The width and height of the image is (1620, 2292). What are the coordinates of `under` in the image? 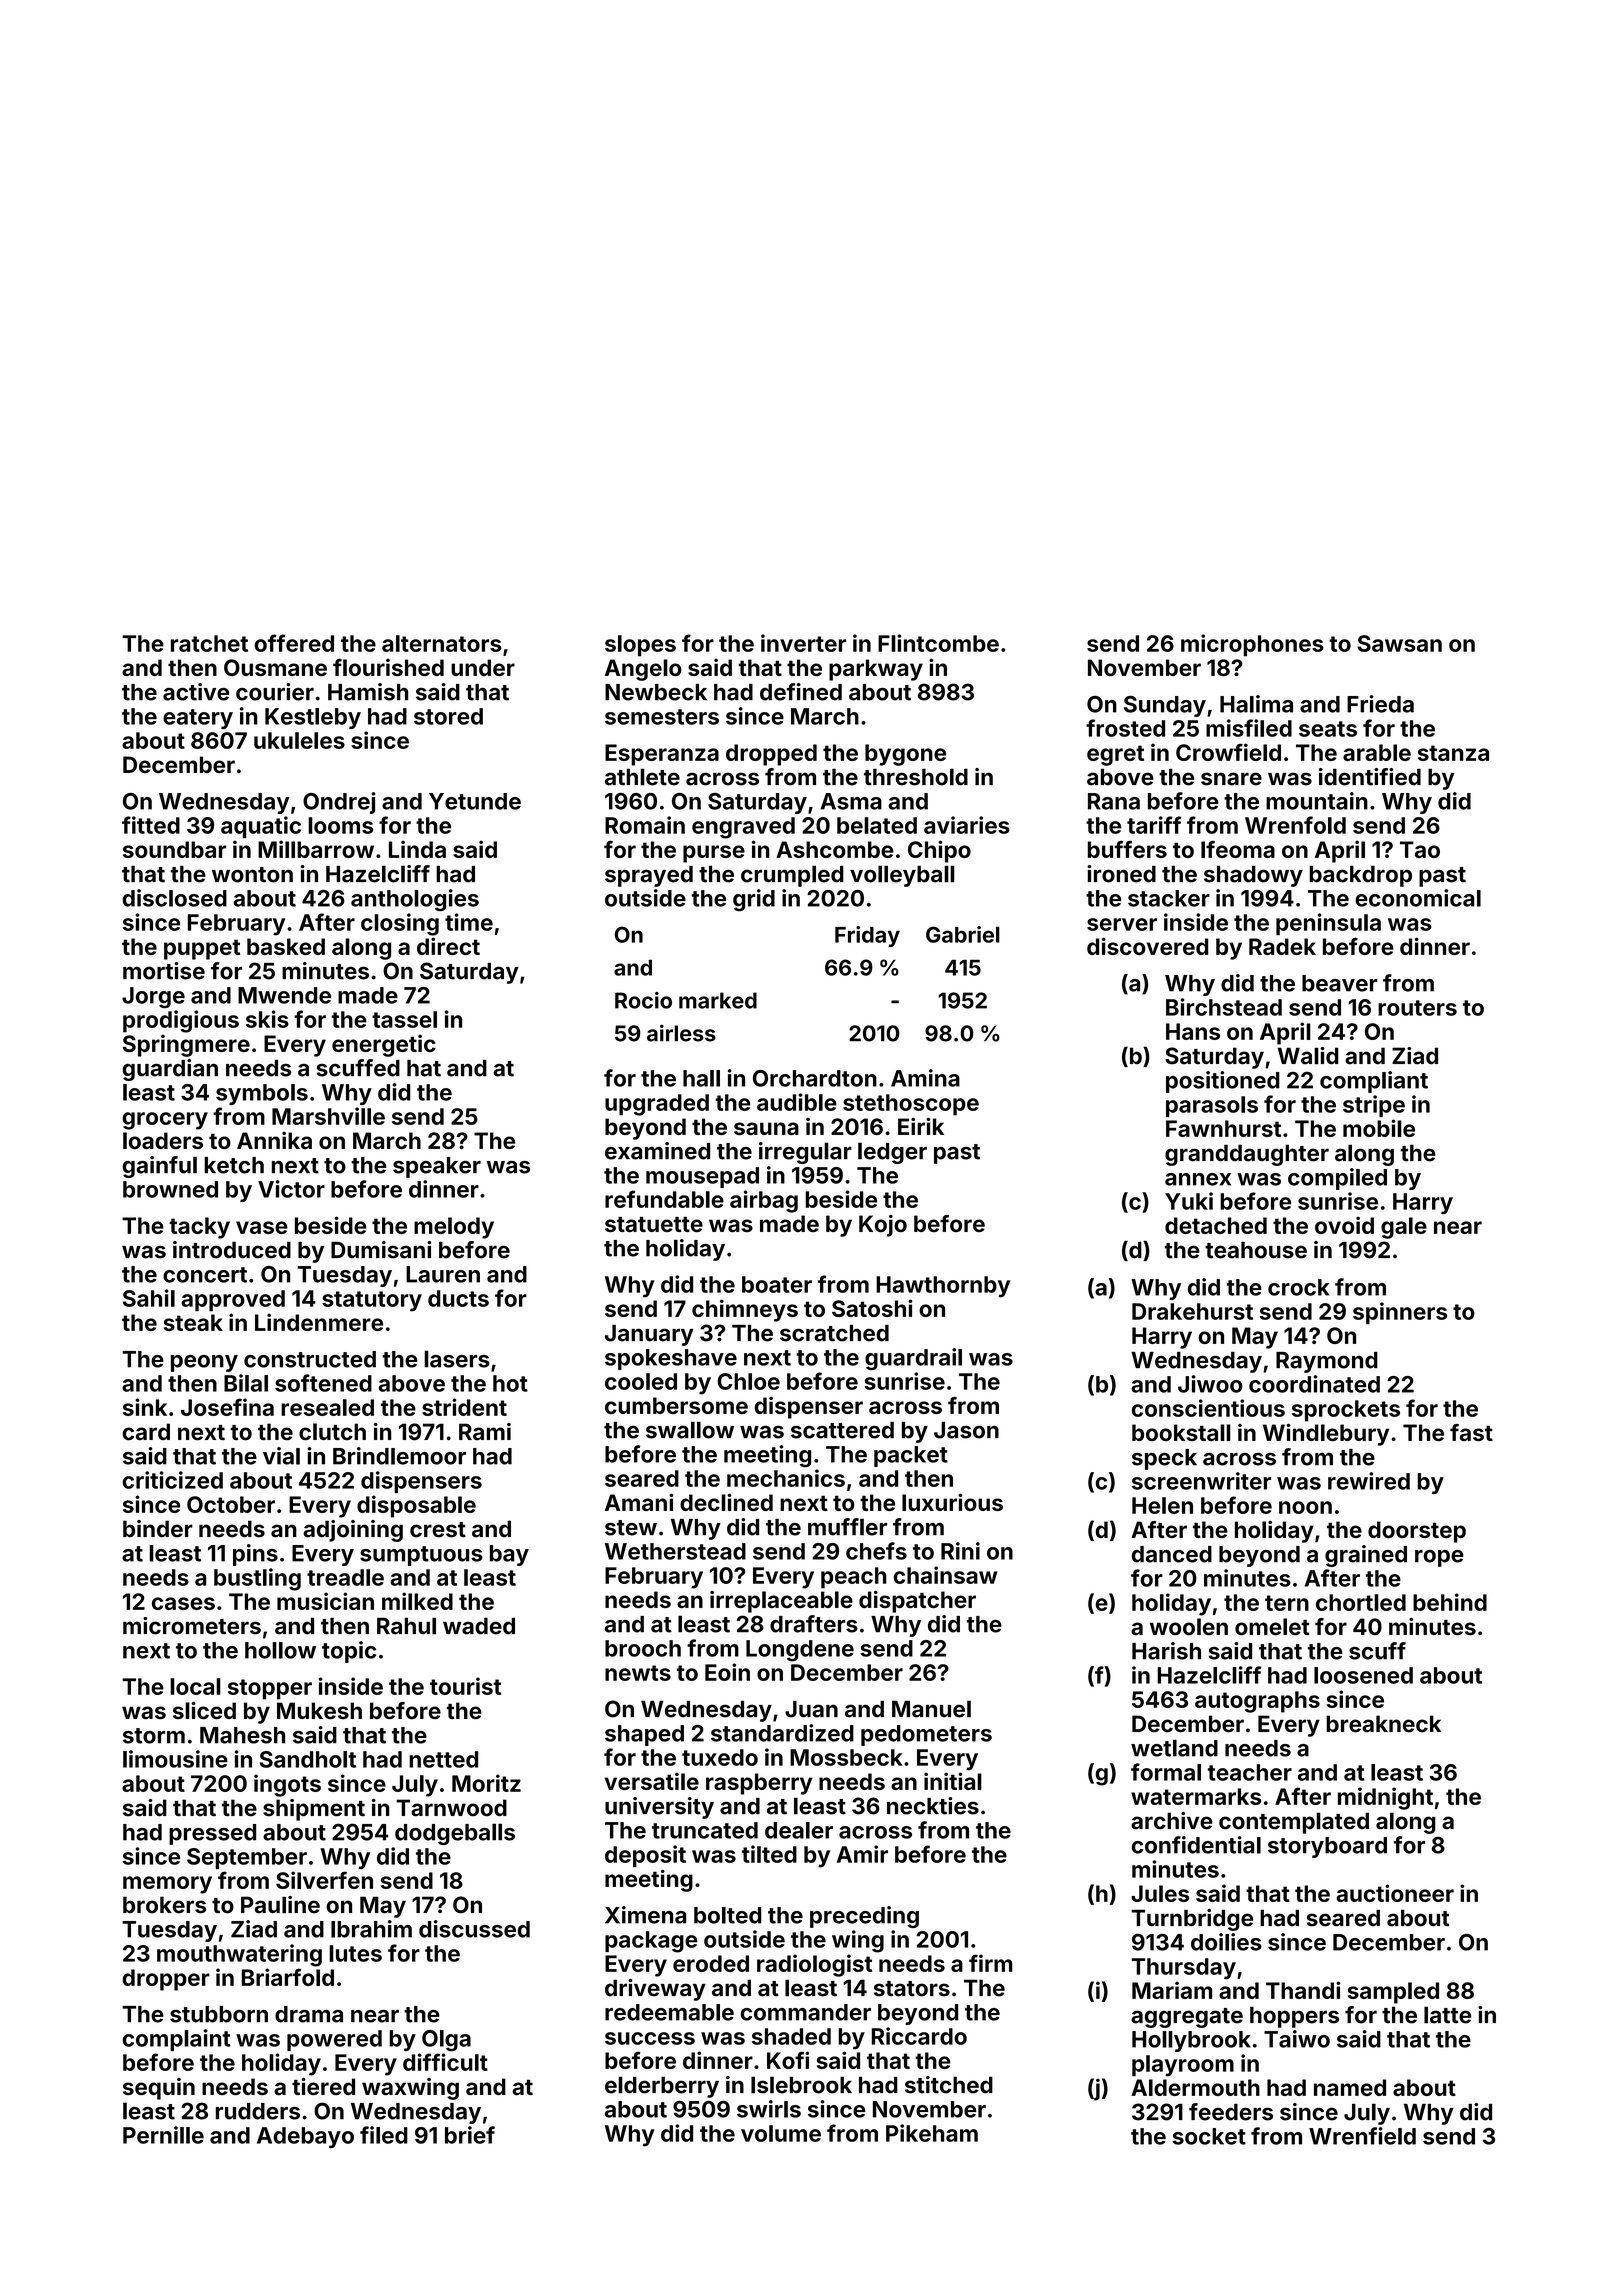 It's located at (483, 667).
